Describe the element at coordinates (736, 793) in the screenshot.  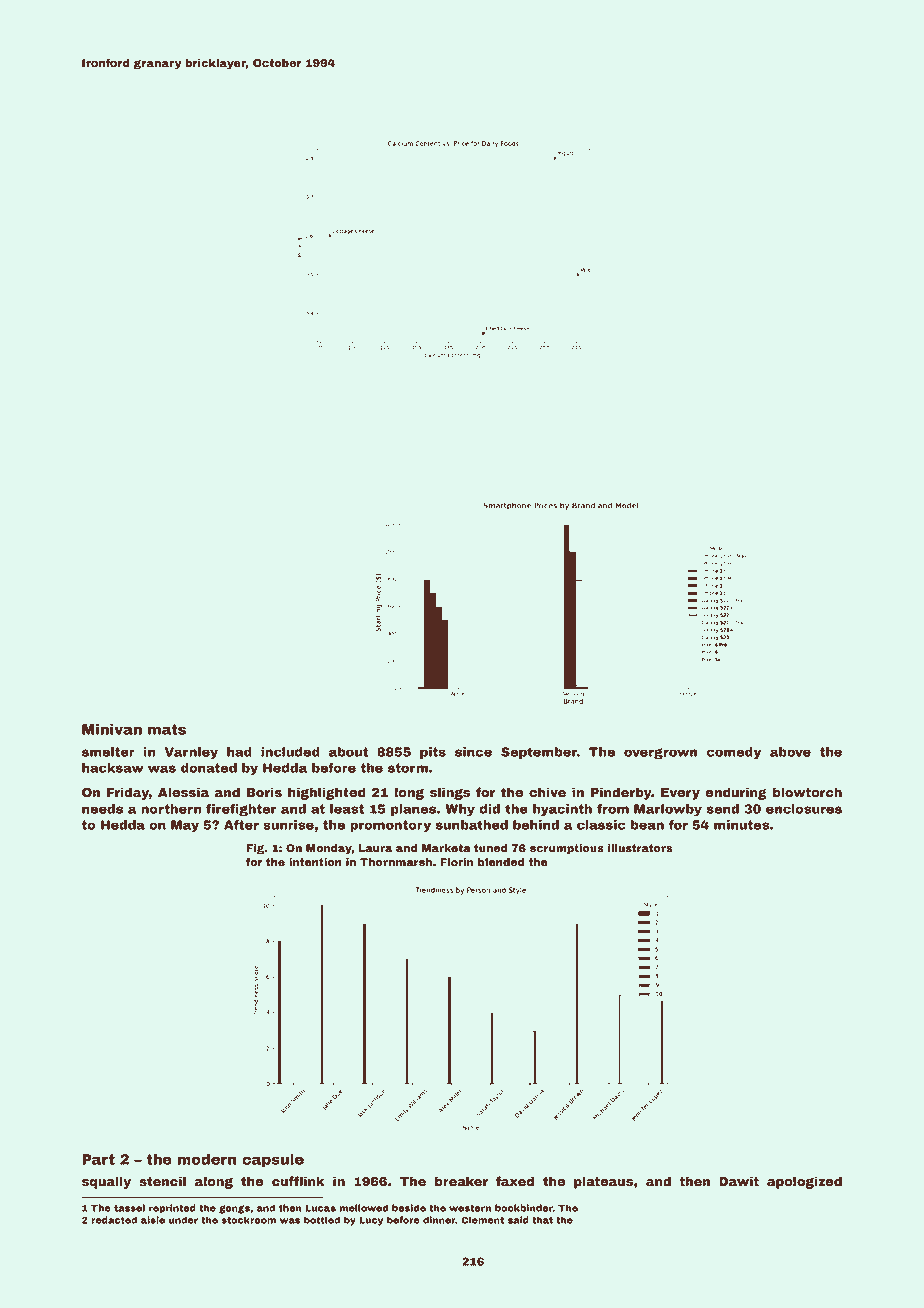
I see `enduring` at that location.
